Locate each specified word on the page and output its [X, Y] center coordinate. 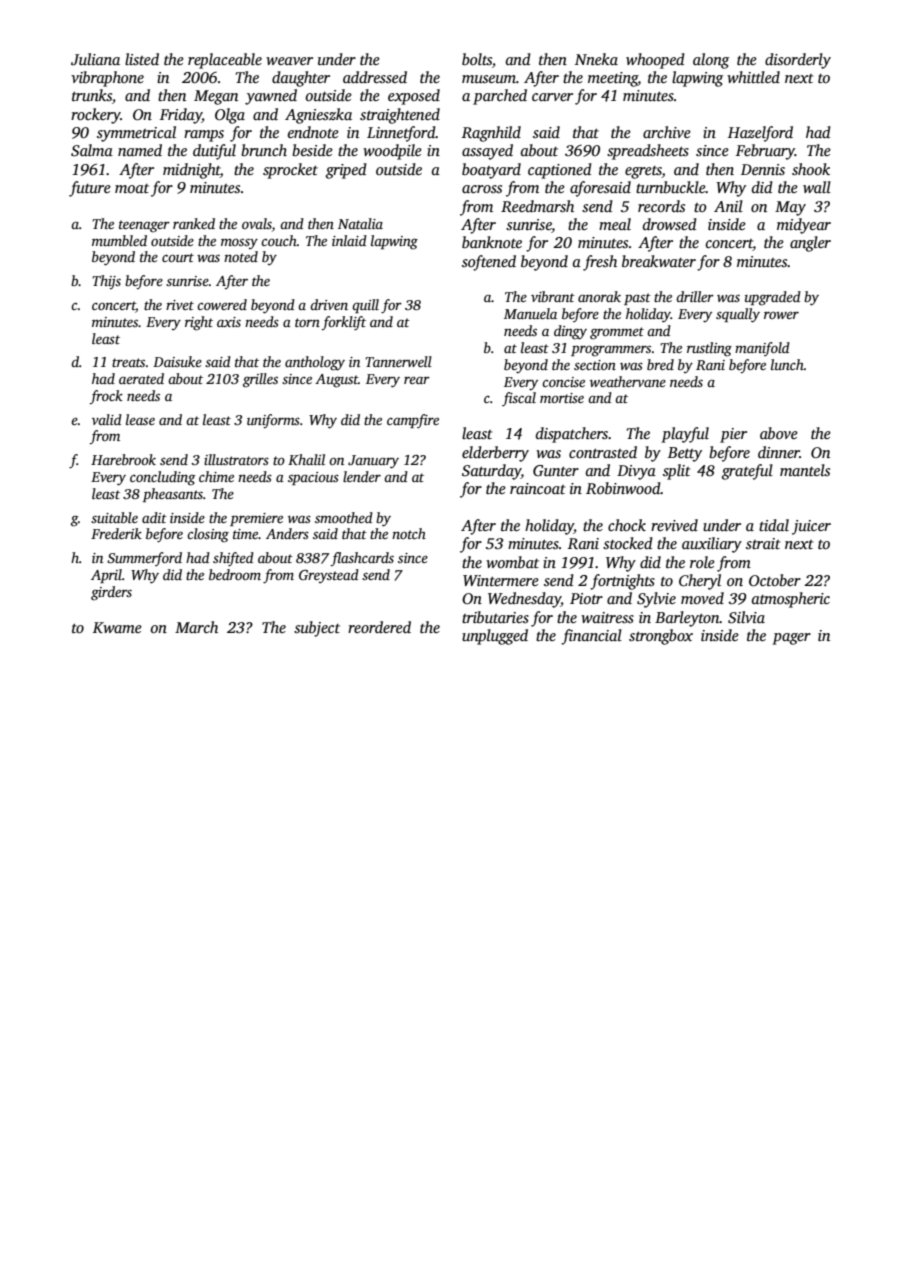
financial [591, 637]
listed [142, 59]
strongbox [661, 637]
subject [317, 629]
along [711, 61]
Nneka [596, 59]
